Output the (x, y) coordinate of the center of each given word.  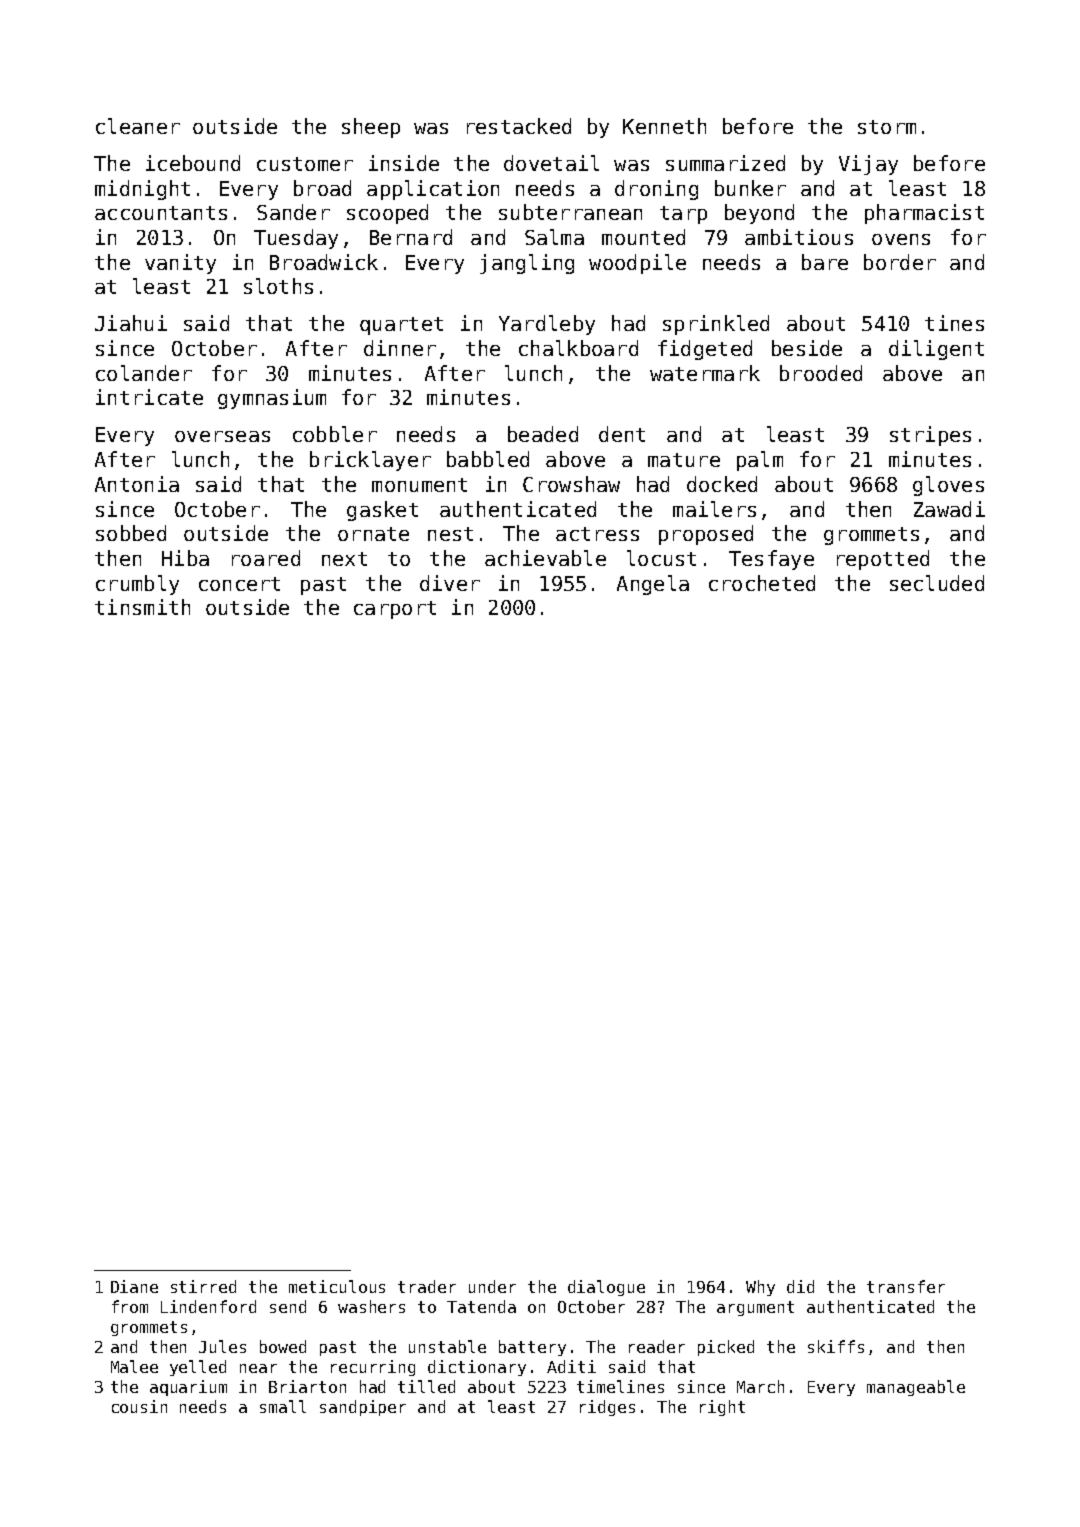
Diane (134, 1286)
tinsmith (142, 607)
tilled (426, 1386)
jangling (527, 264)
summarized (725, 163)
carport (395, 610)
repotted (883, 560)
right (722, 1408)
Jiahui (131, 323)
